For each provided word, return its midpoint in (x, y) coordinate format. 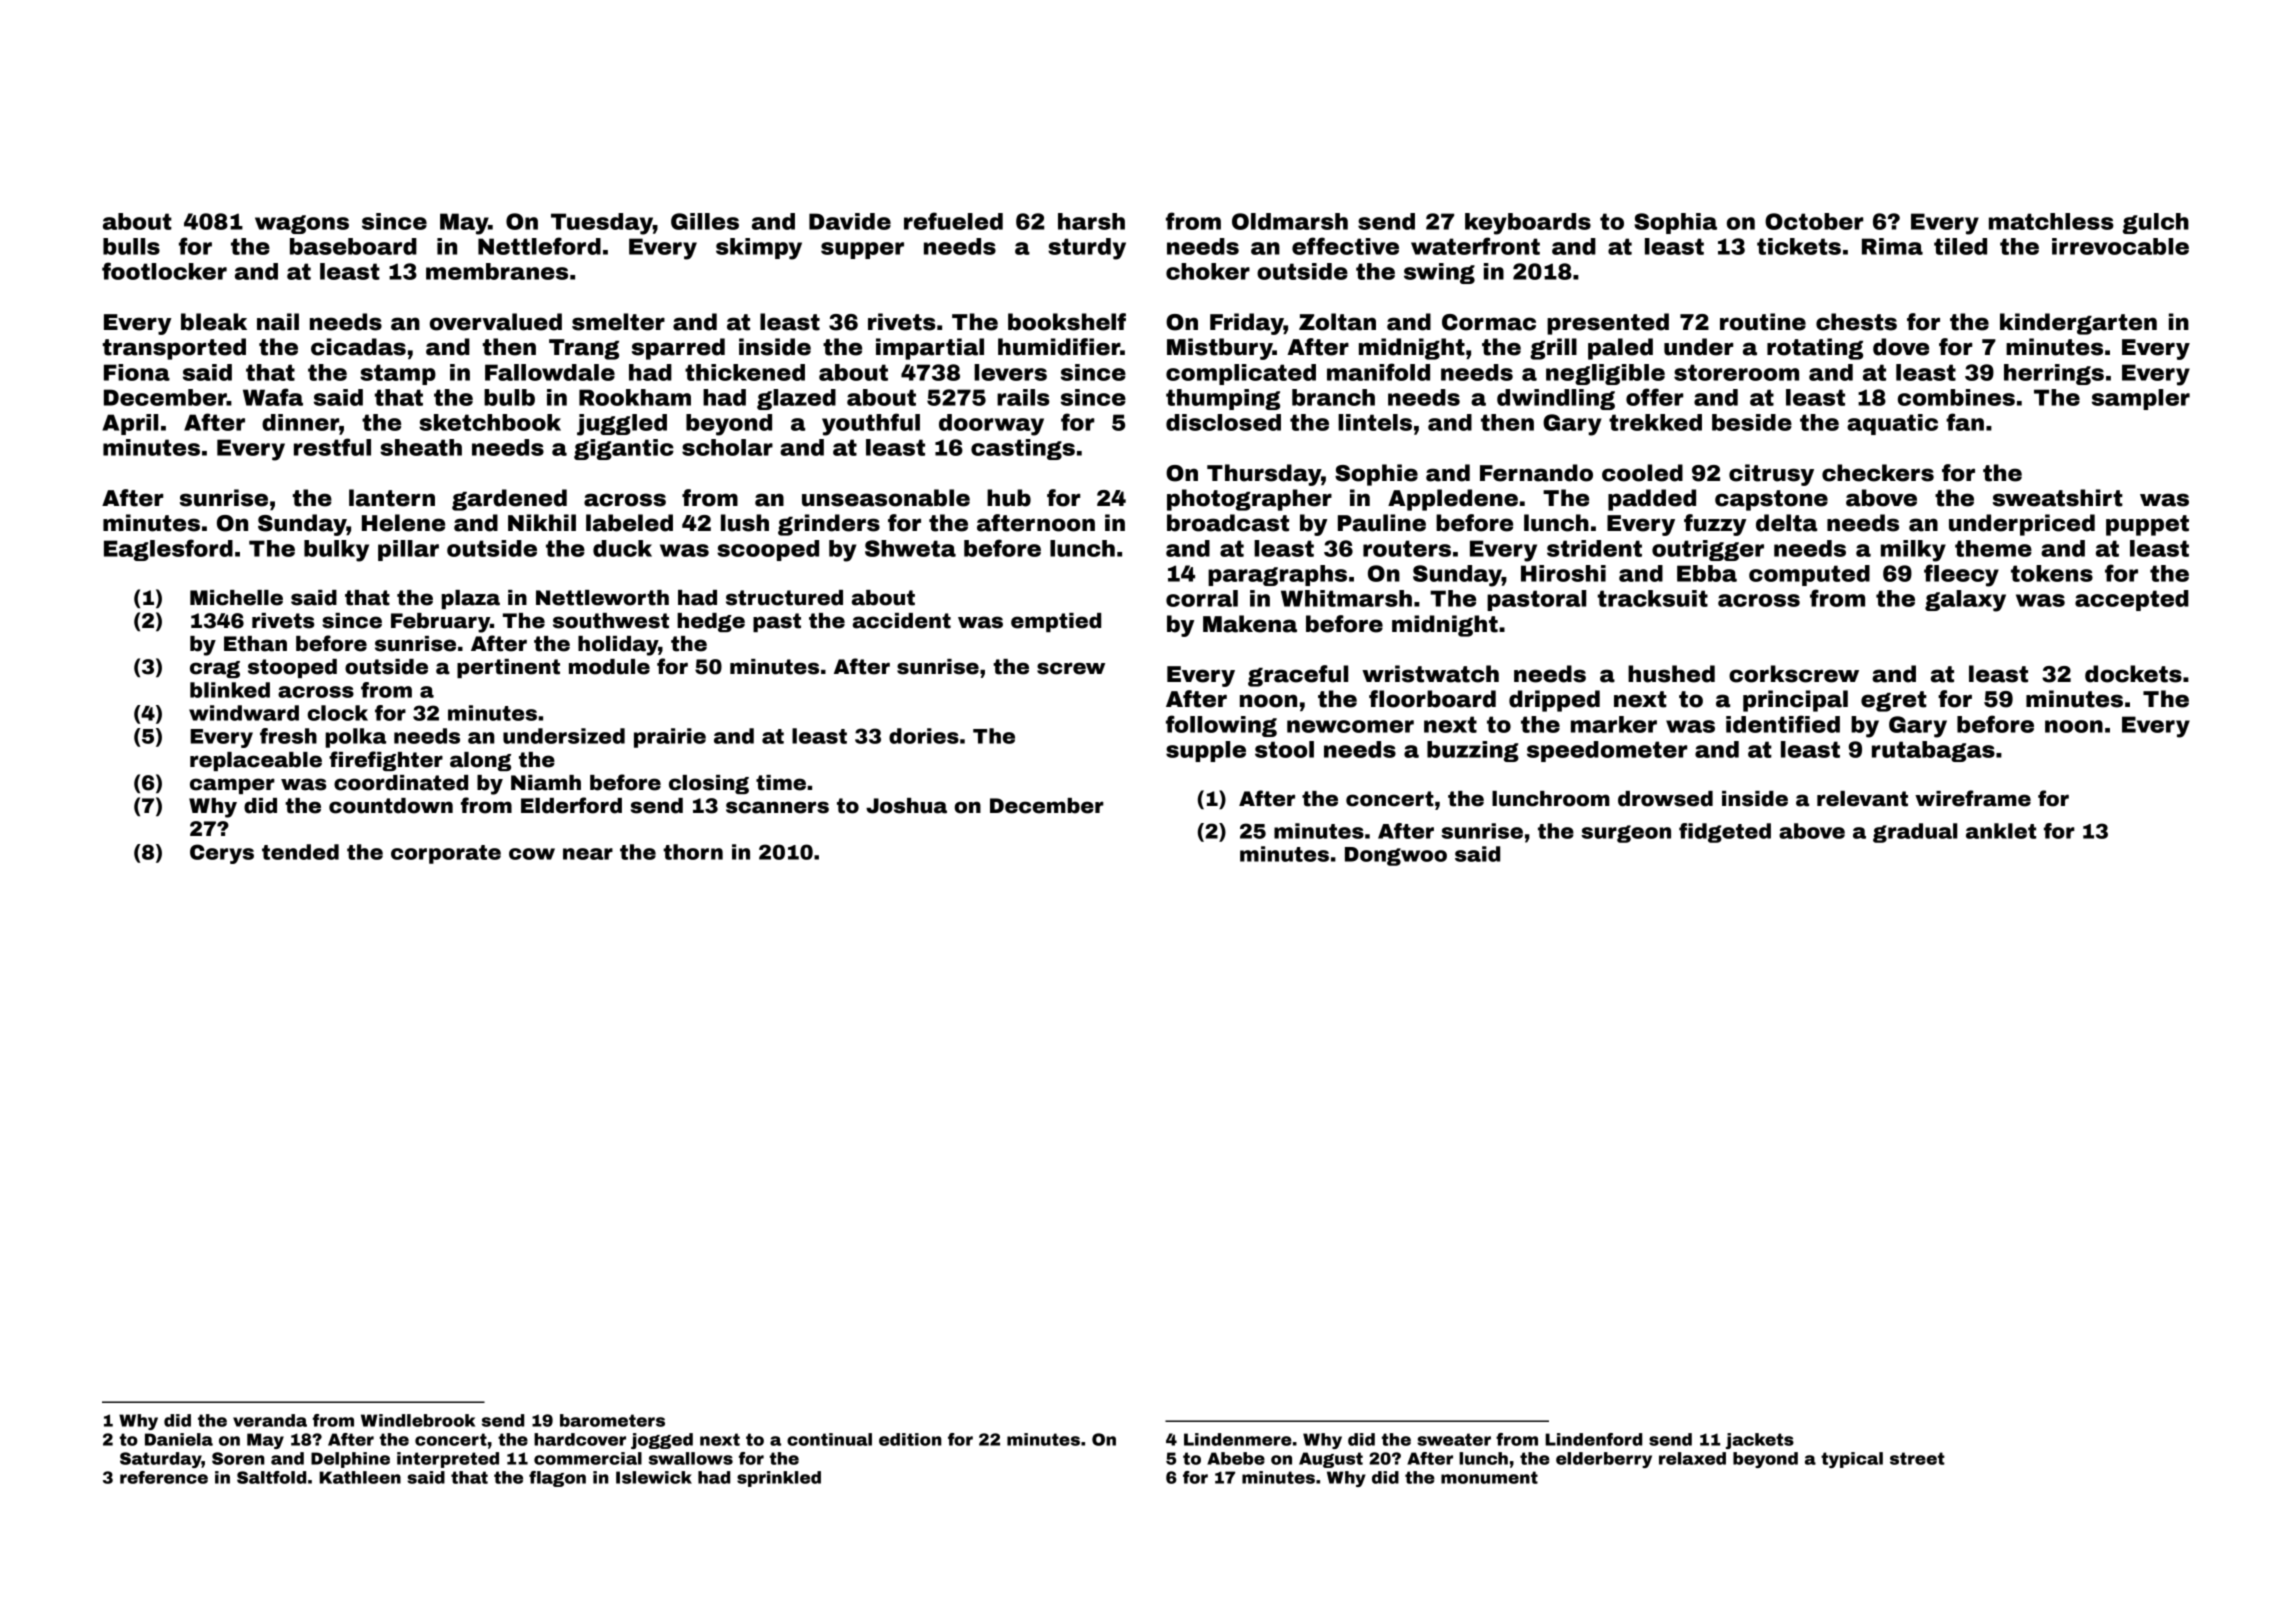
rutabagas (1933, 751)
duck (622, 548)
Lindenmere (1238, 1439)
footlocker (164, 271)
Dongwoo (1396, 856)
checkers (1878, 473)
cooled (1642, 473)
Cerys (222, 854)
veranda (270, 1420)
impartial (930, 349)
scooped (768, 550)
